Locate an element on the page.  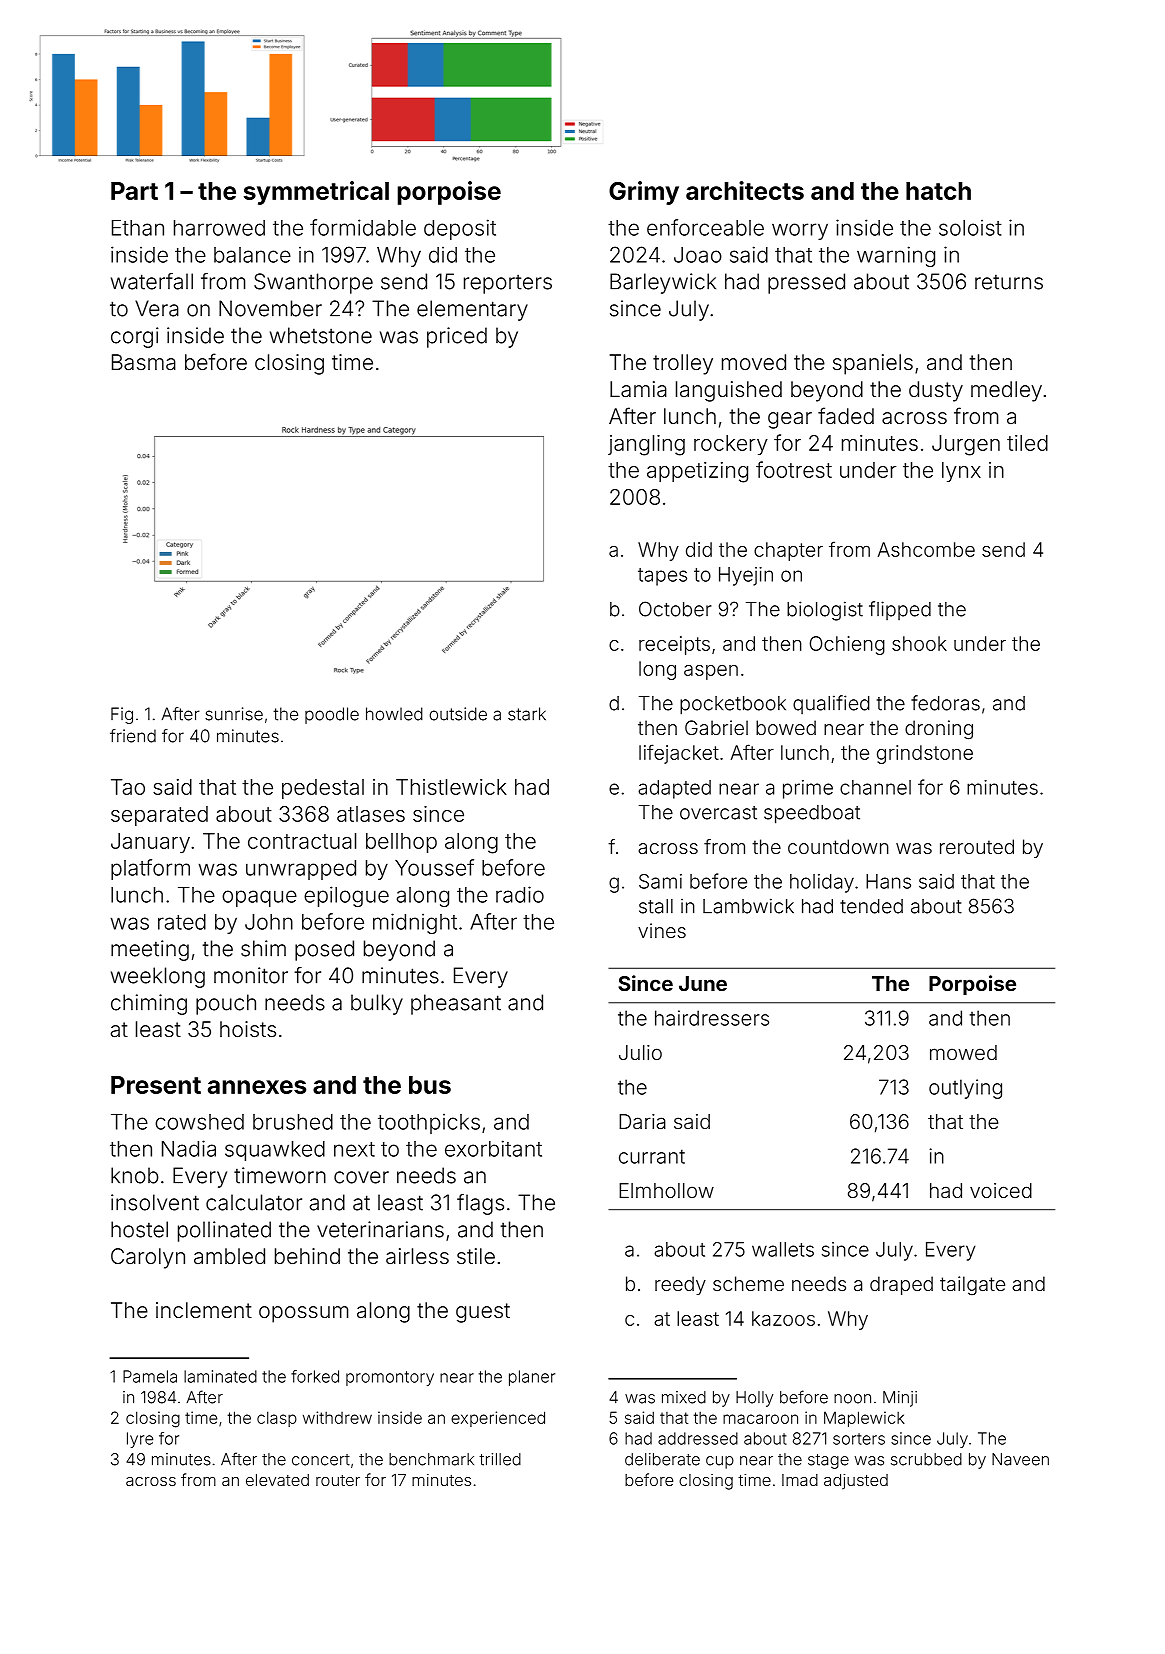
Naveen is located at coordinates (1020, 1459).
